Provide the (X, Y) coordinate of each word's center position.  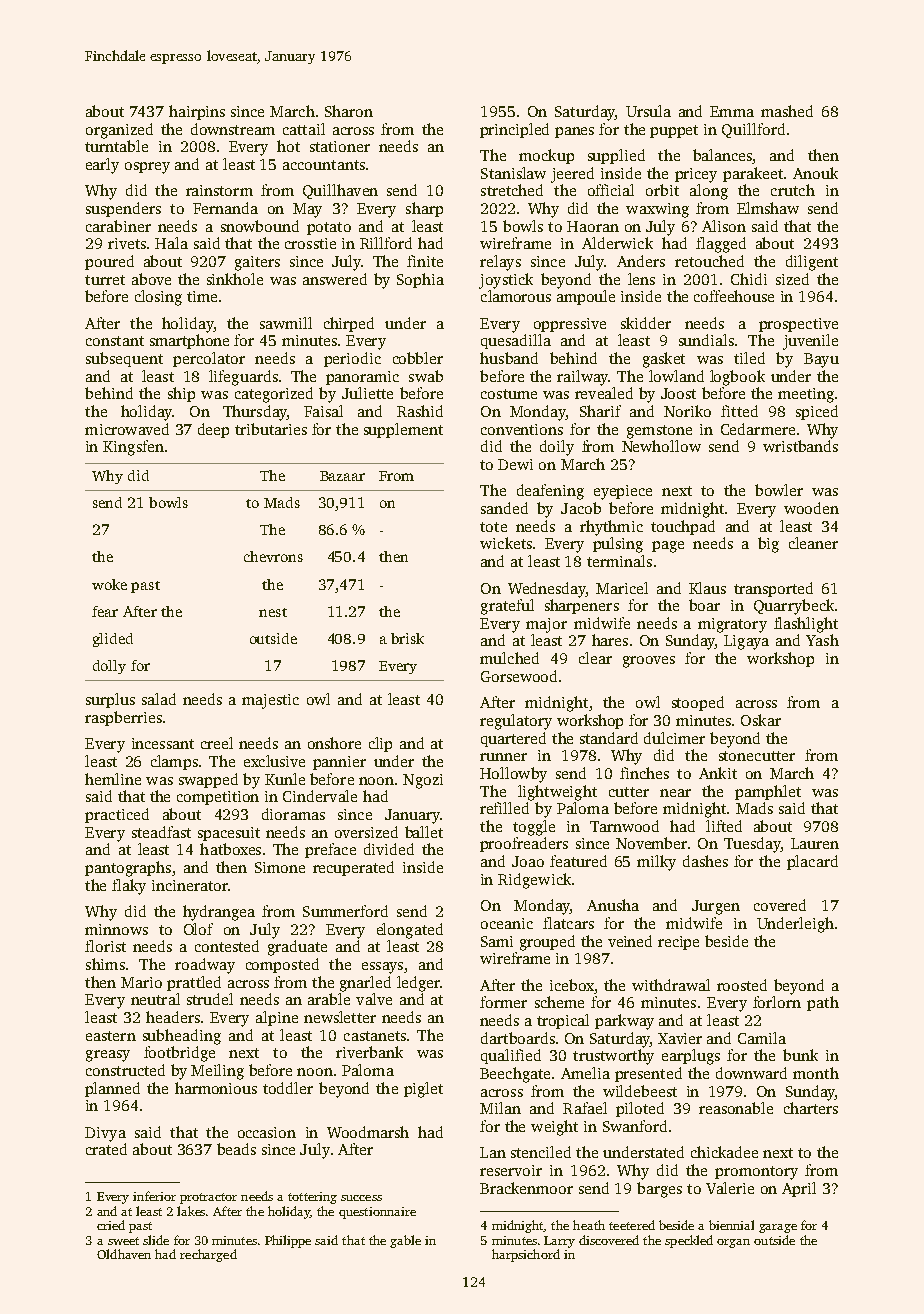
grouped (547, 943)
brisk (407, 638)
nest (273, 612)
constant (115, 341)
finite (425, 261)
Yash (822, 640)
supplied (616, 156)
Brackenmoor (526, 1188)
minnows (116, 929)
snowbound (260, 226)
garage (778, 1228)
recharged (208, 1255)
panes (574, 132)
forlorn (777, 1002)
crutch (793, 190)
